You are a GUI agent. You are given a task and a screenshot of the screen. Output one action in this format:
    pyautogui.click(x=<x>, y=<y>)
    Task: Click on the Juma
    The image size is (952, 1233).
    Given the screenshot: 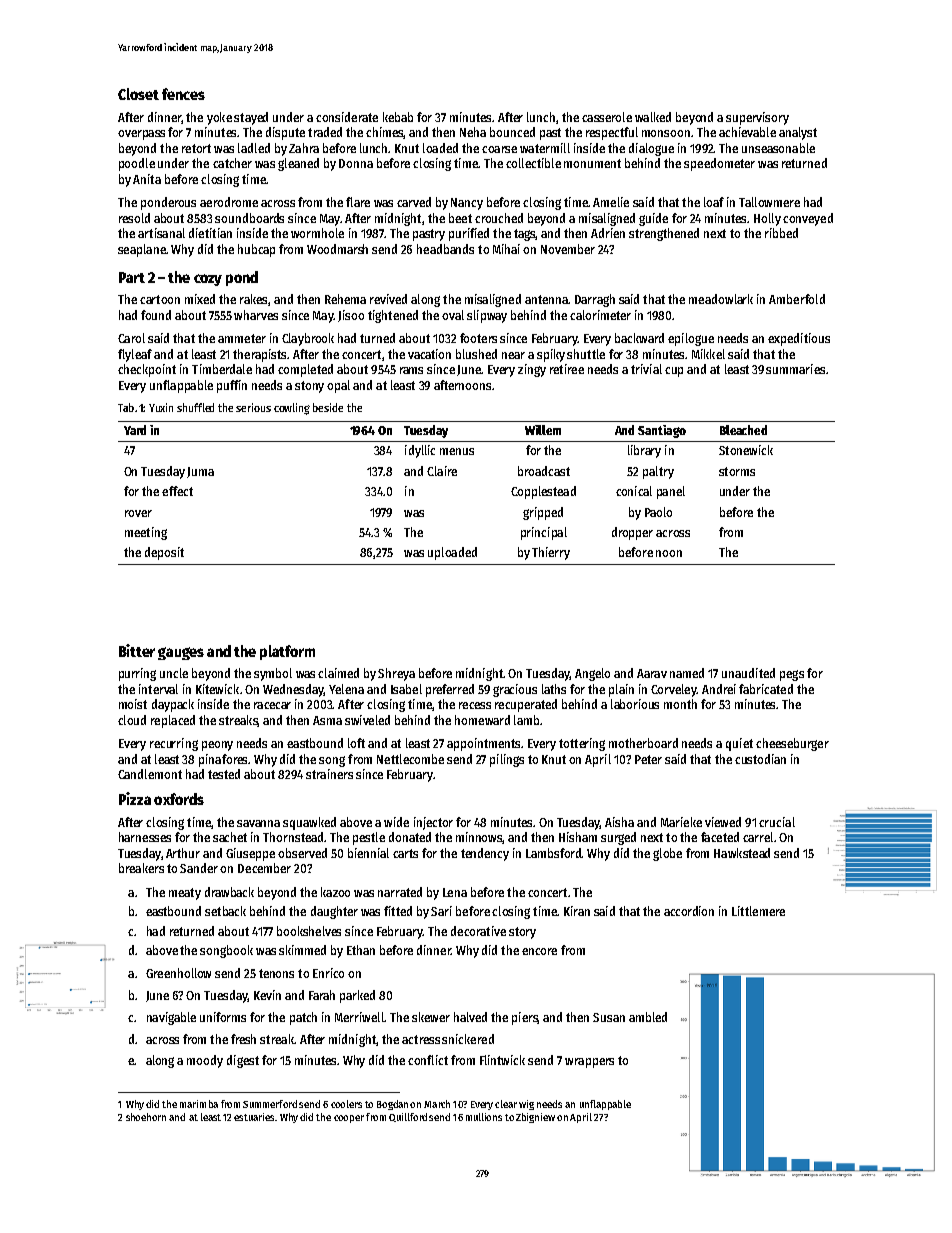 What is the action you would take?
    pyautogui.click(x=200, y=472)
